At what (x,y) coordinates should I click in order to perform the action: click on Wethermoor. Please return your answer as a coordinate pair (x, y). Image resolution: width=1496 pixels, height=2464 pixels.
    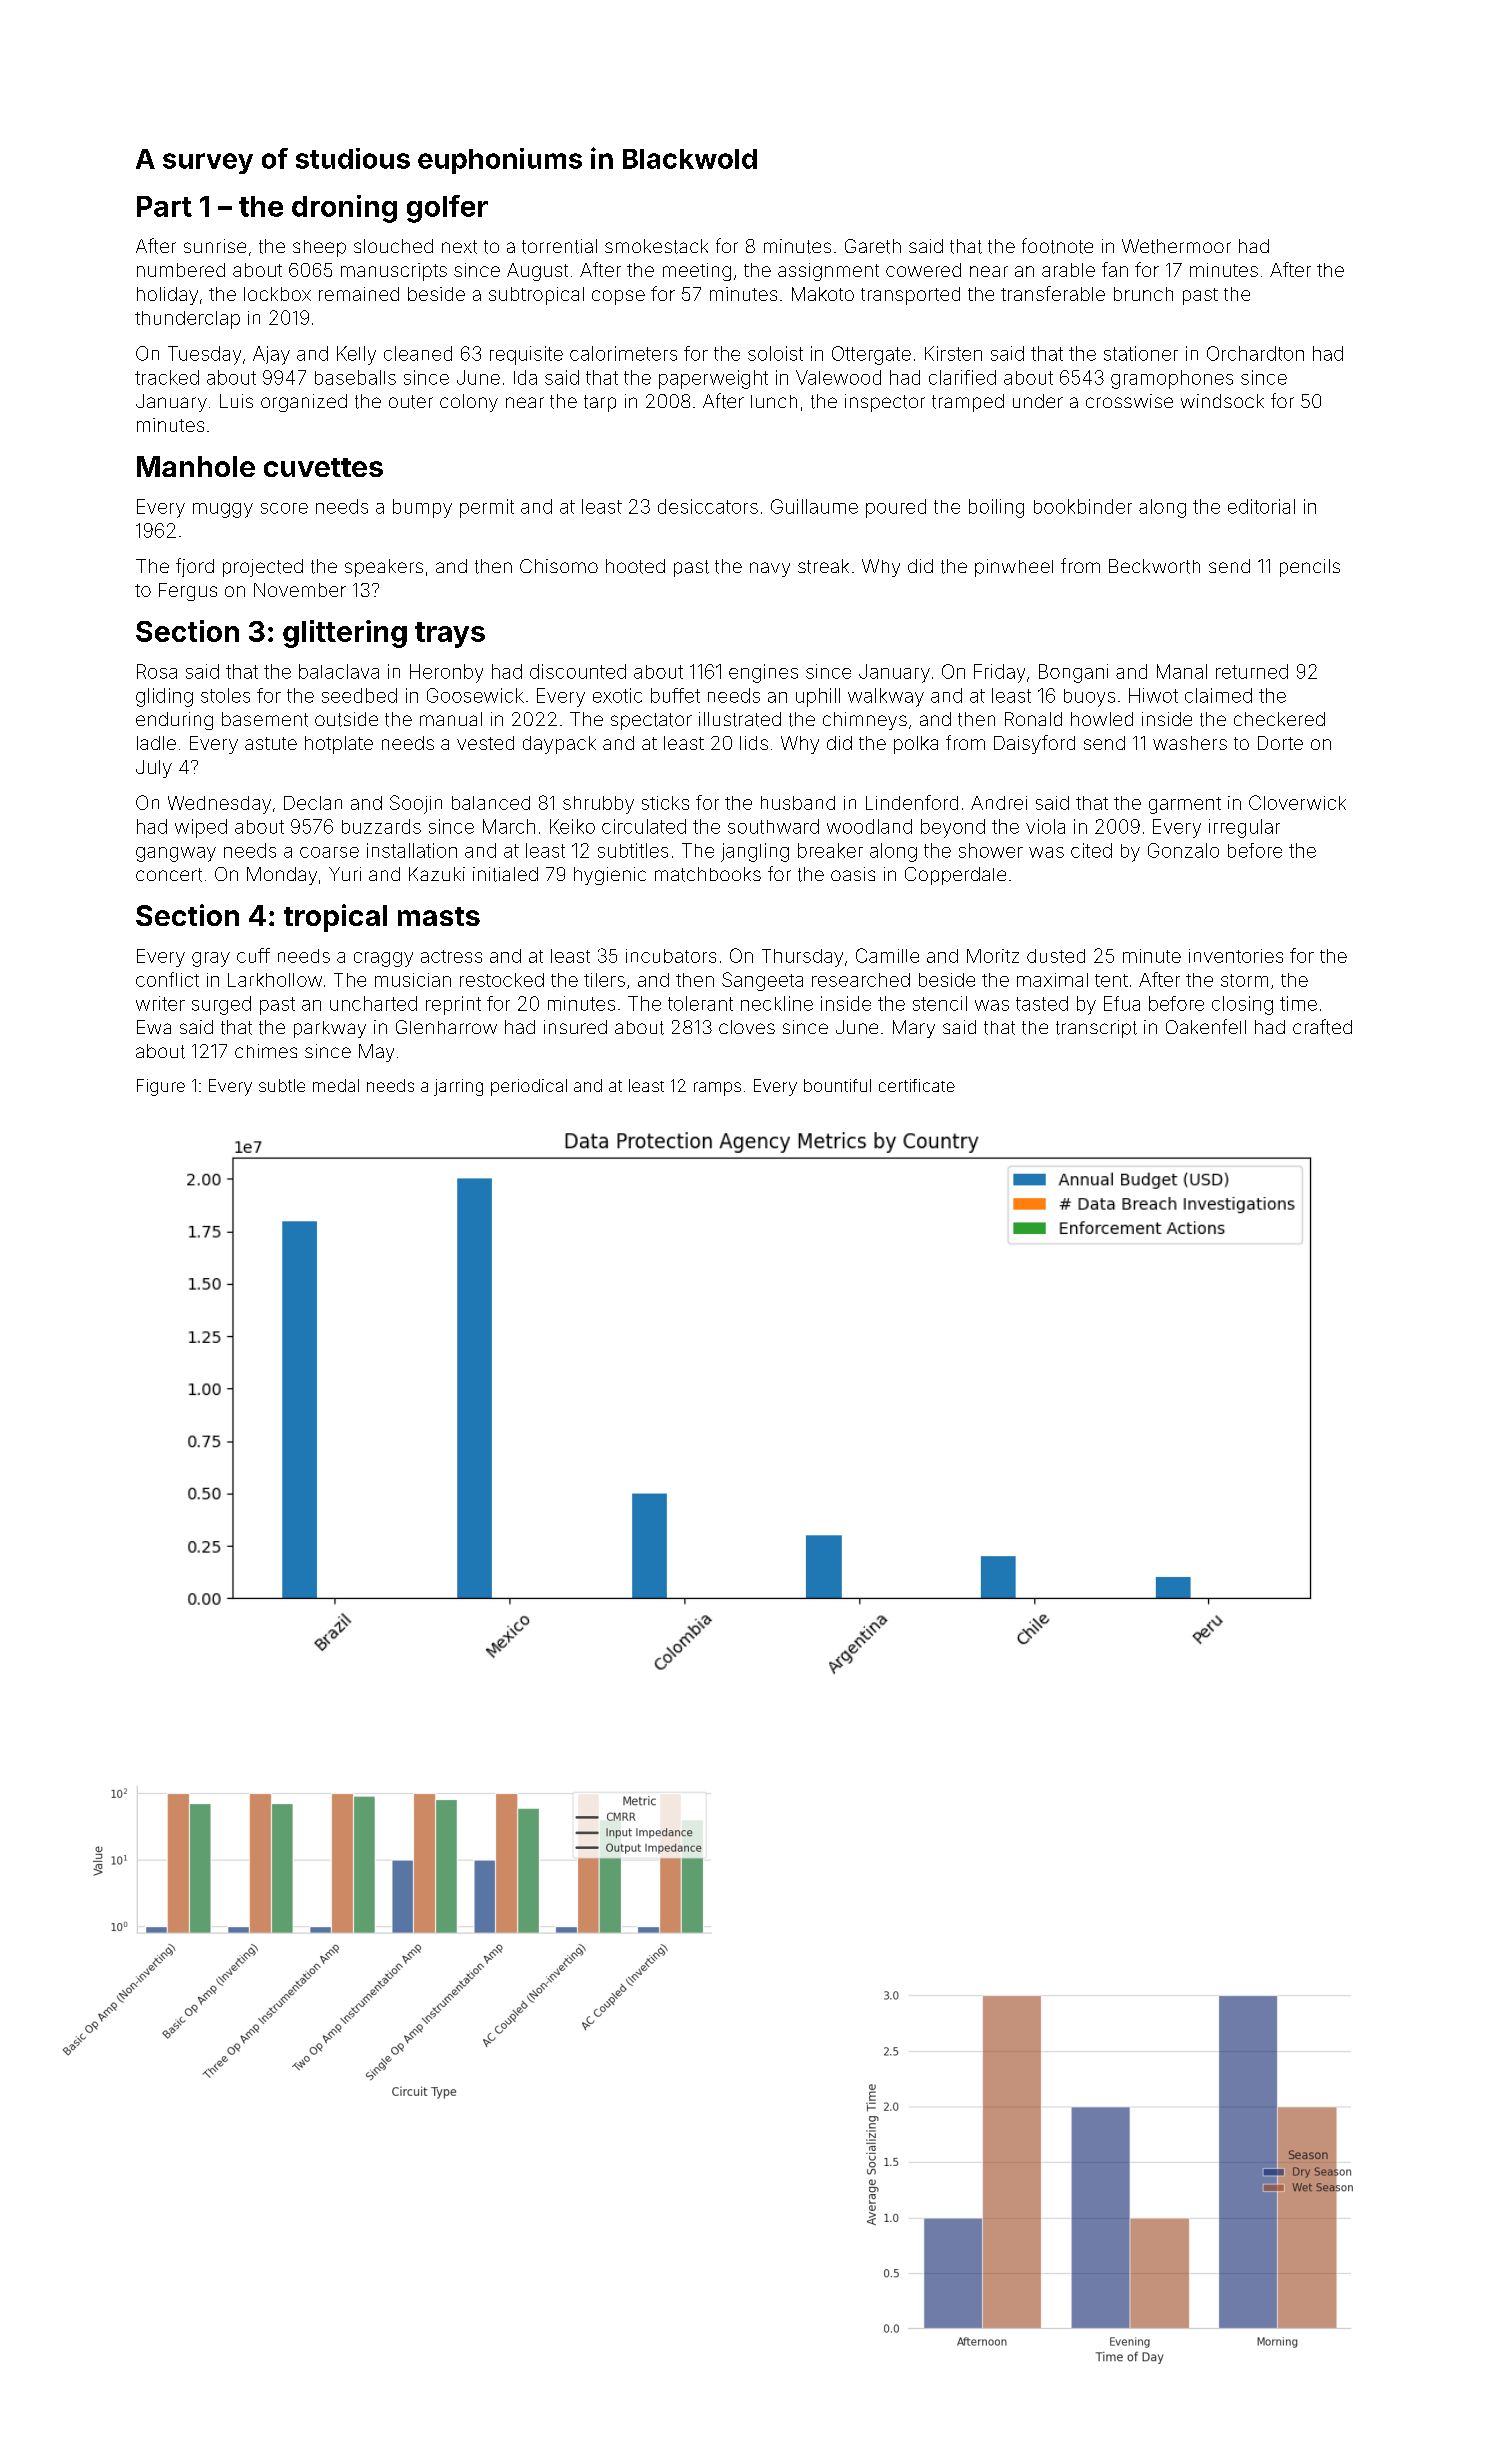
    Looking at the image, I should click on (1176, 246).
